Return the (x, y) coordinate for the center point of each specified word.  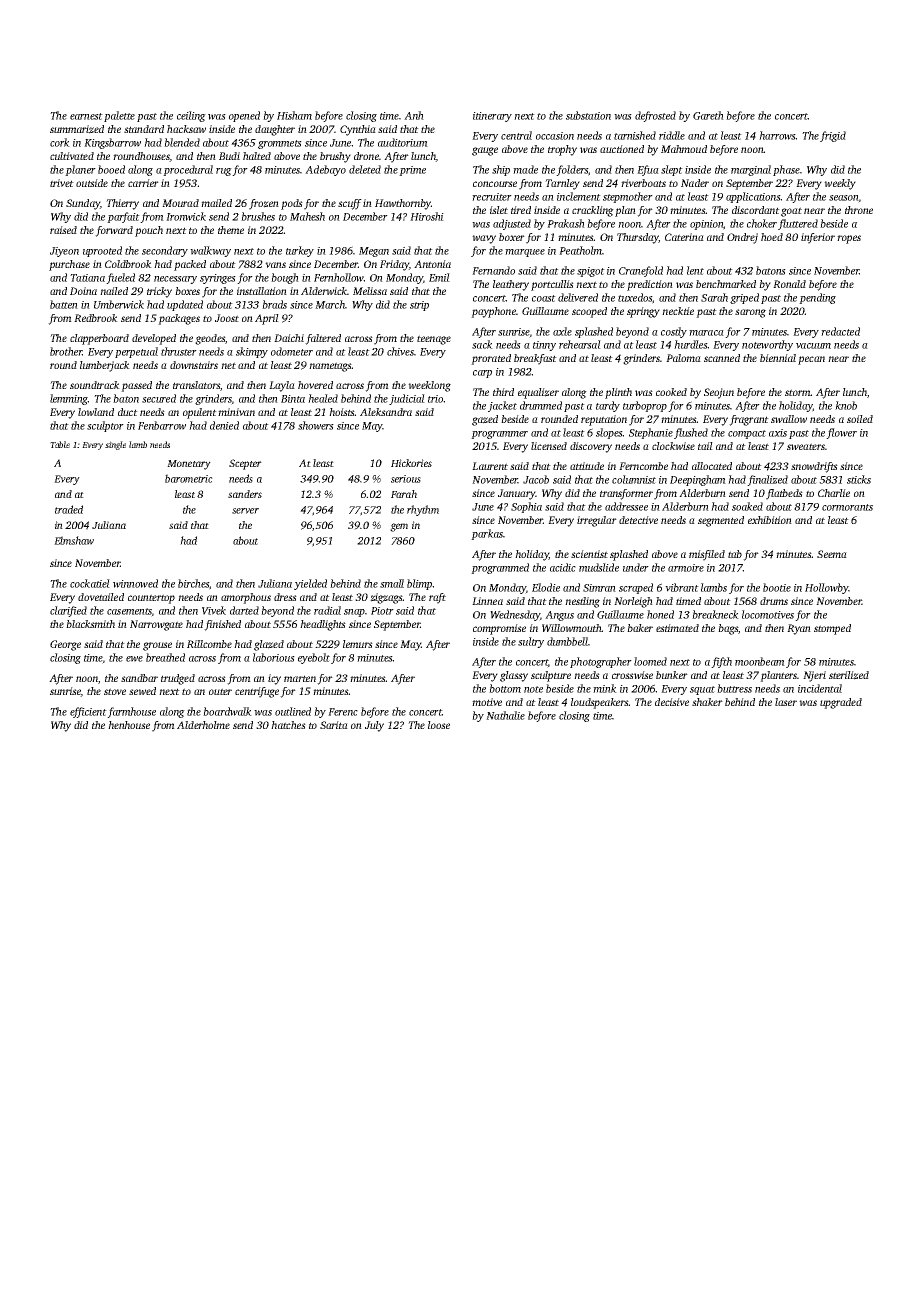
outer (220, 691)
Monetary (189, 465)
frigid (833, 136)
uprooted (102, 251)
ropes (849, 239)
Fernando (493, 270)
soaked (747, 506)
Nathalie (505, 715)
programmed (500, 568)
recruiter (492, 197)
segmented (721, 521)
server (245, 511)
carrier (143, 183)
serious (406, 479)
